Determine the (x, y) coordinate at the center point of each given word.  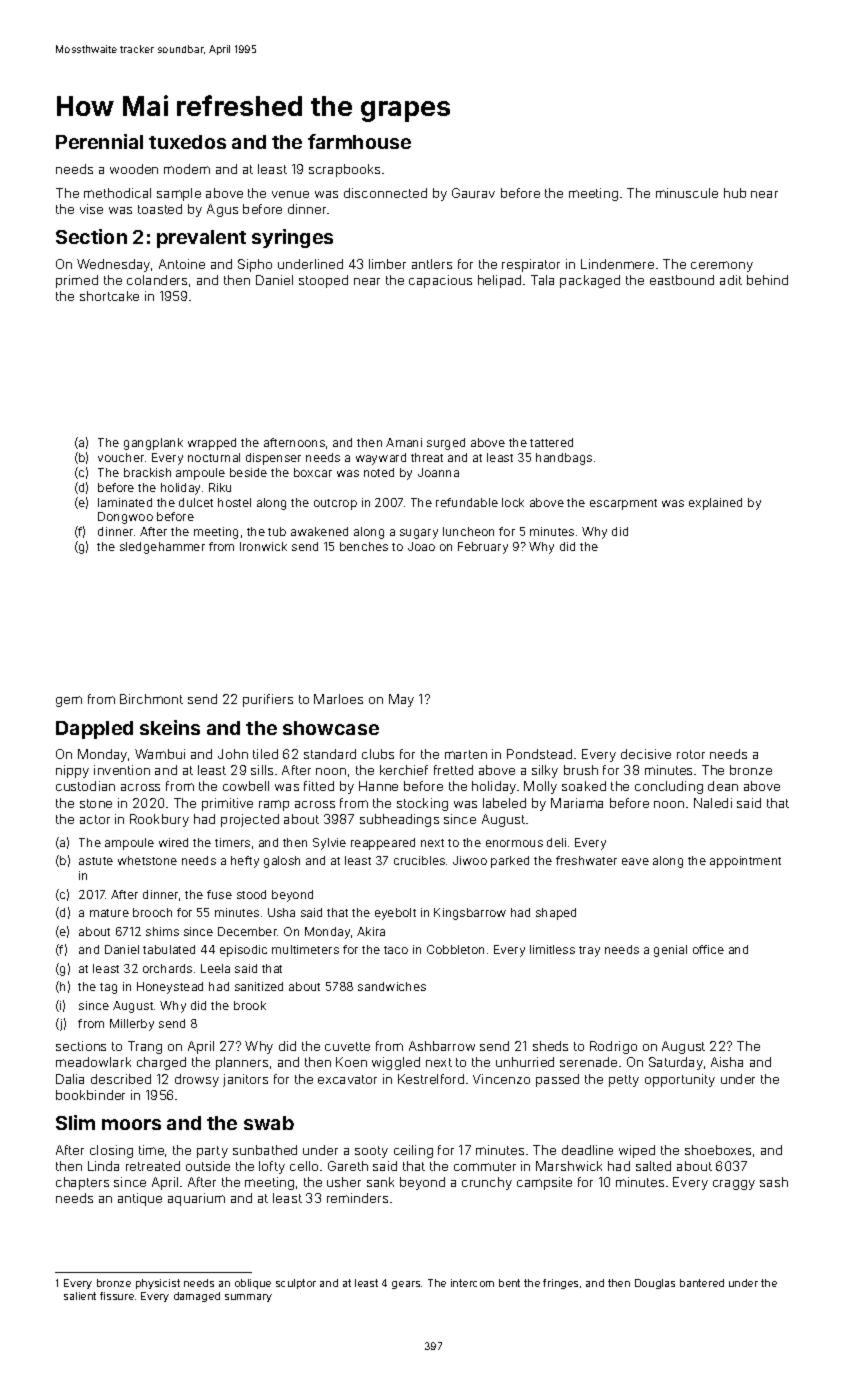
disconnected (385, 193)
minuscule (687, 193)
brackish (147, 472)
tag (108, 988)
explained (715, 504)
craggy (734, 1185)
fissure (117, 1296)
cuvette (347, 1046)
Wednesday (113, 265)
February (483, 548)
